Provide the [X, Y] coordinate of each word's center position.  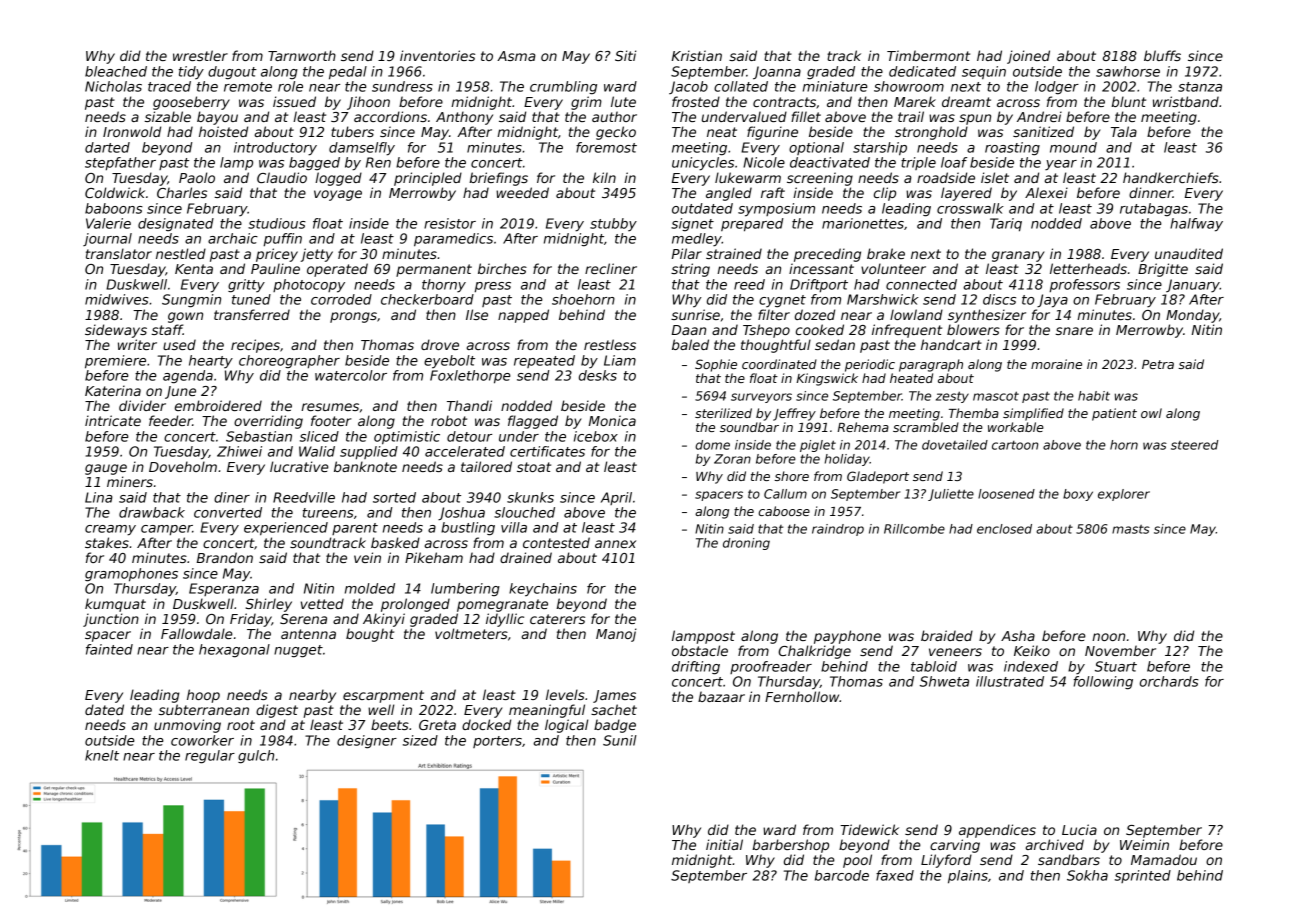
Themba [974, 413]
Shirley [268, 605]
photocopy [309, 286]
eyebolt [449, 362]
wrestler [200, 55]
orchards [1169, 681]
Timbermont [928, 55]
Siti [625, 55]
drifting [696, 668]
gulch [256, 757]
